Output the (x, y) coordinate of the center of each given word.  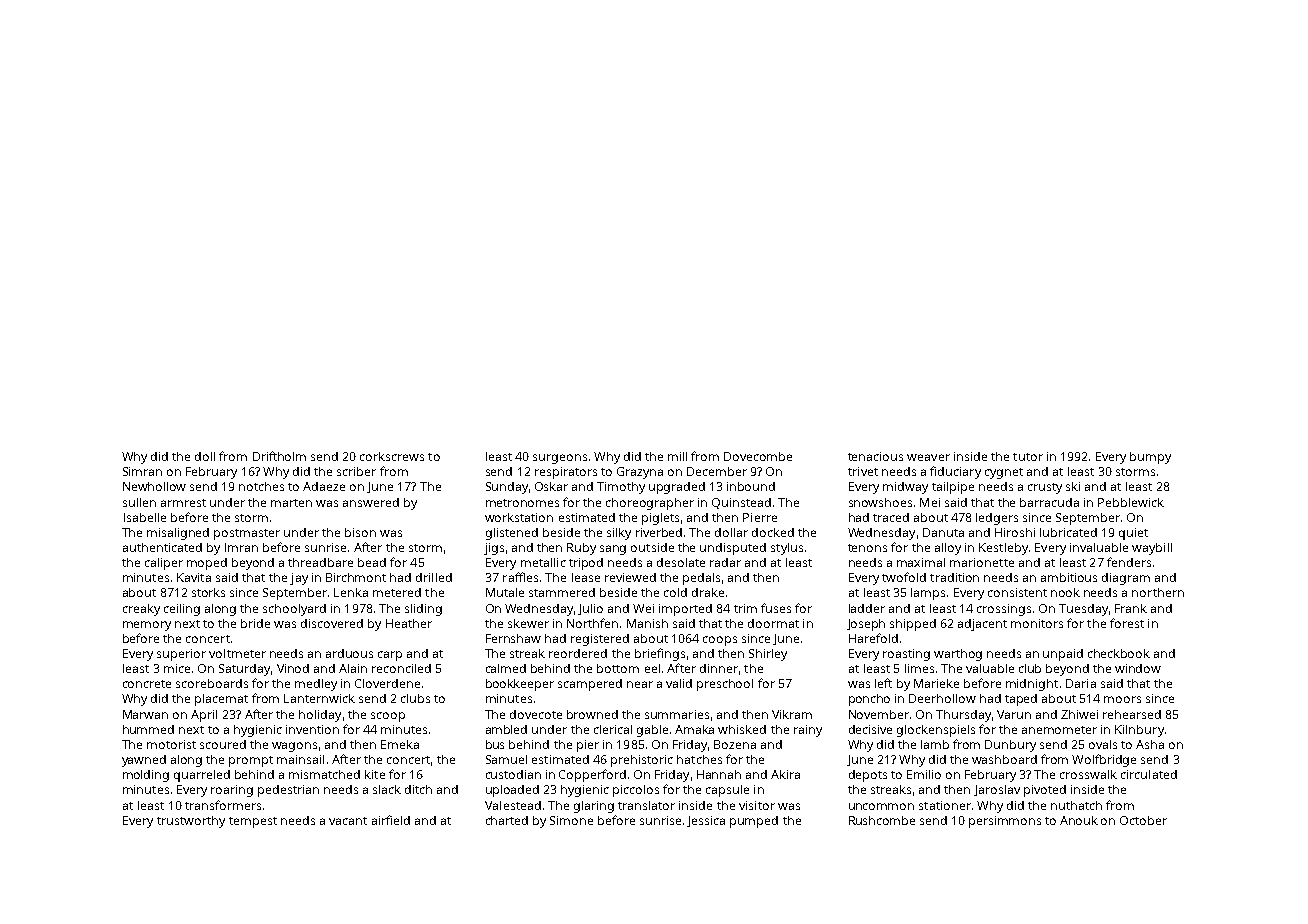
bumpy (1150, 458)
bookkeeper (520, 685)
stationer (945, 805)
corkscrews (392, 456)
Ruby (581, 549)
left (883, 683)
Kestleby (1003, 549)
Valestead (513, 805)
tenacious (875, 456)
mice (177, 668)
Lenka (351, 592)
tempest (253, 822)
